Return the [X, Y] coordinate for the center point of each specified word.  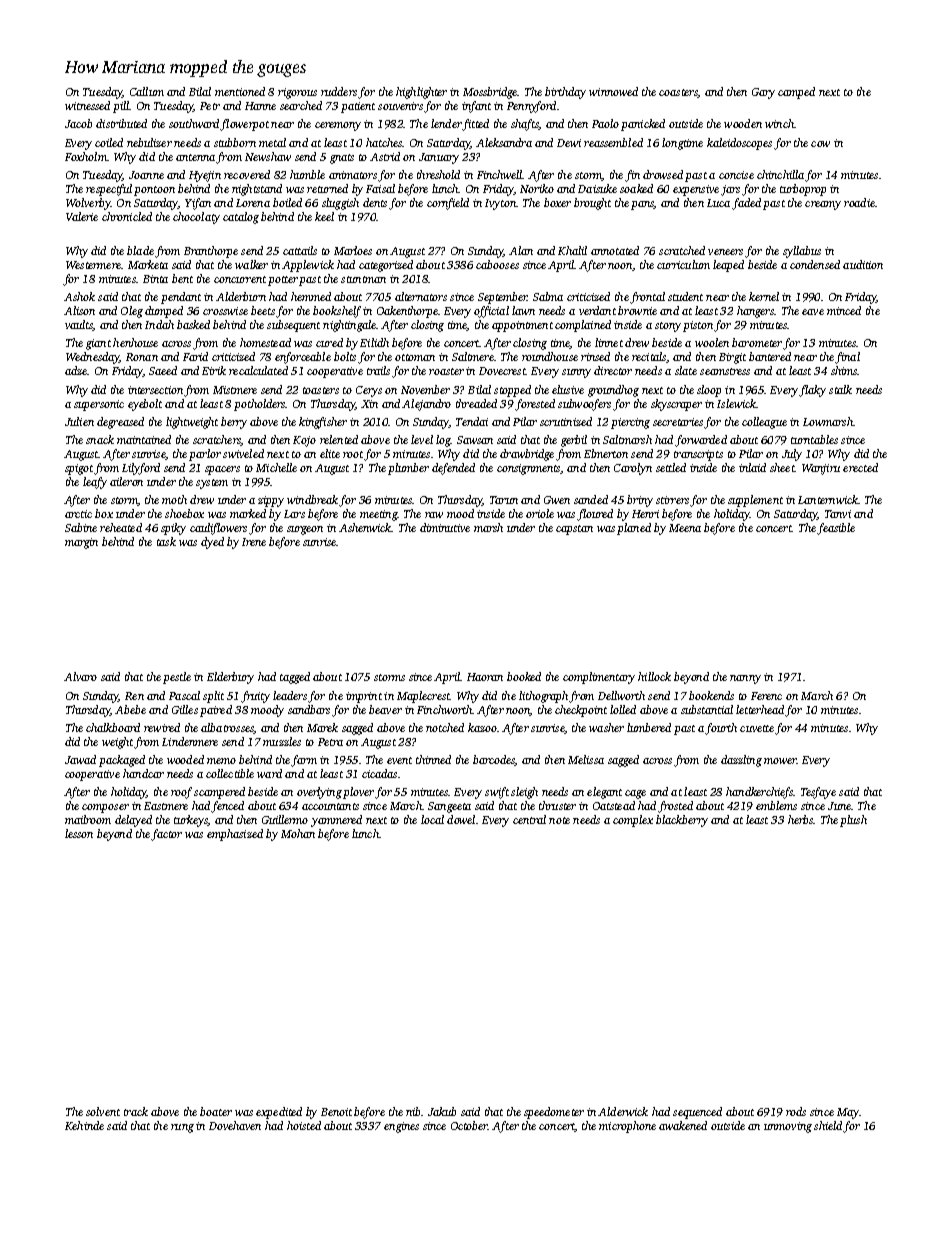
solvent [103, 1111]
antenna [195, 157]
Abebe [130, 709]
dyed [212, 543]
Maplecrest [423, 697]
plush [853, 821]
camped [796, 93]
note [559, 820]
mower [780, 761]
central [529, 819]
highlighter [421, 93]
